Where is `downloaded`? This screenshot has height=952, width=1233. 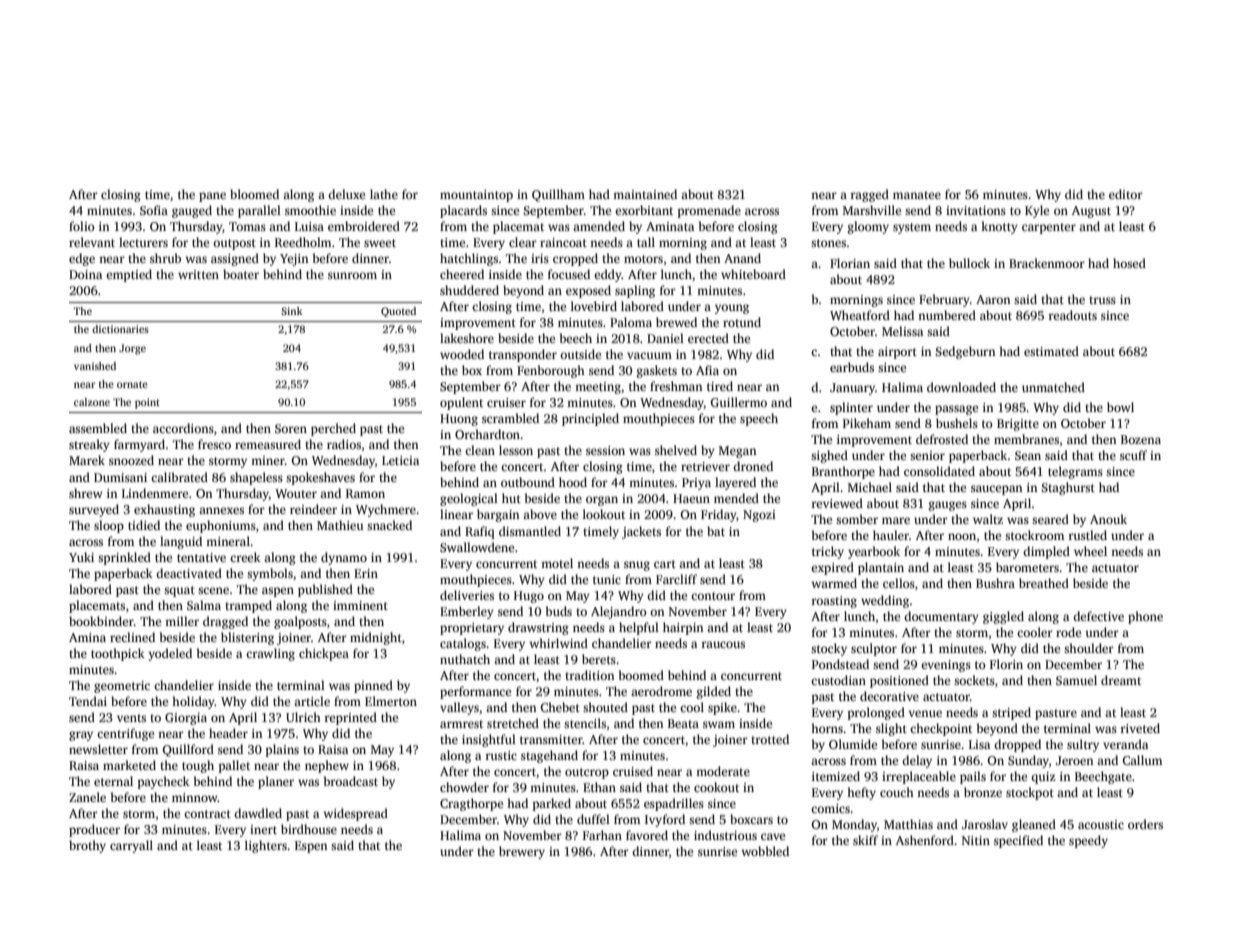
downloaded is located at coordinates (961, 387).
